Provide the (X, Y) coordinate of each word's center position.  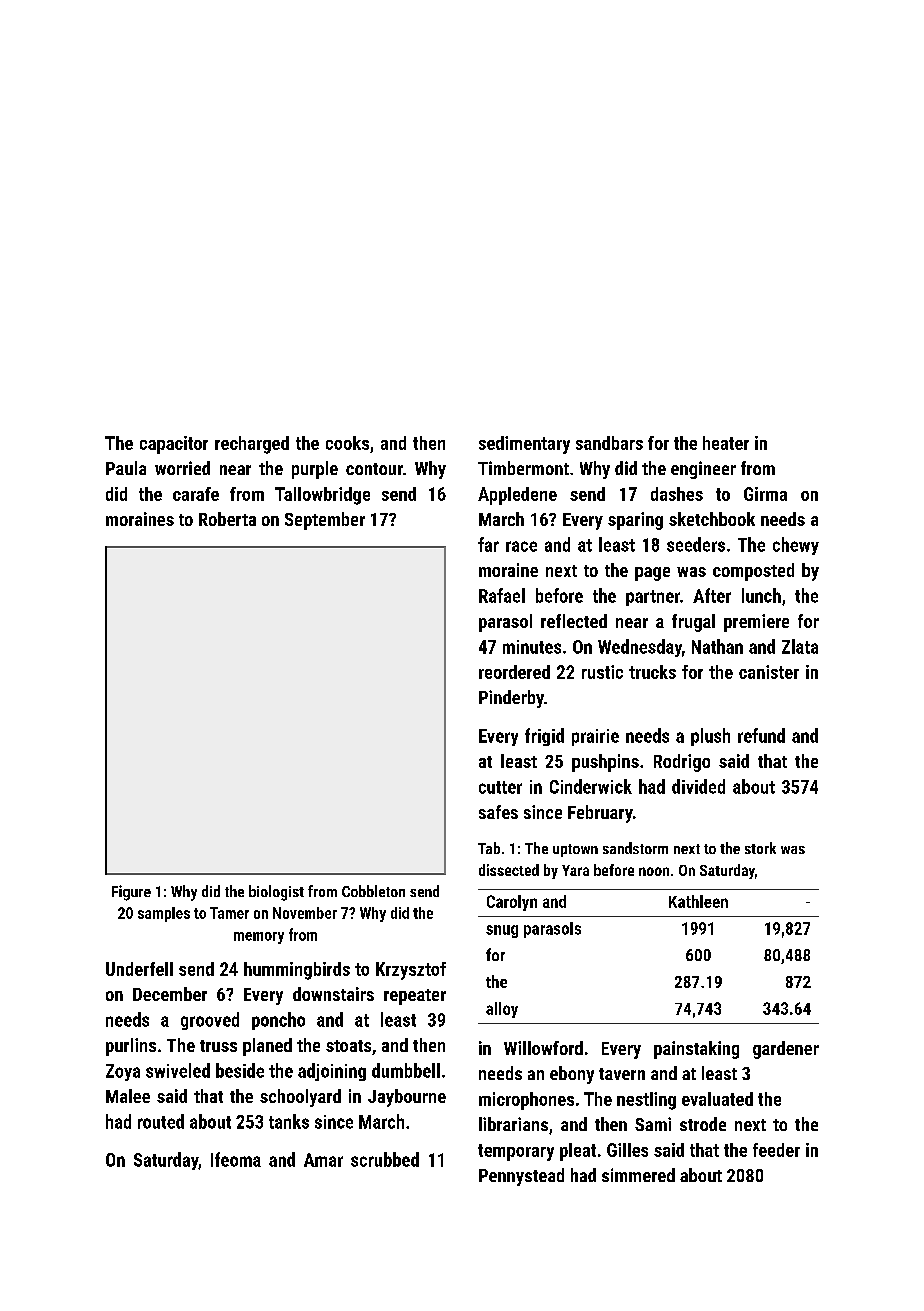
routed (161, 1121)
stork (760, 848)
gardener (786, 1050)
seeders (696, 544)
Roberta (227, 519)
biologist (276, 893)
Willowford (543, 1048)
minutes (532, 647)
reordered (514, 672)
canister (769, 672)
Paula (126, 468)
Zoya (123, 1072)
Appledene (517, 496)
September (325, 521)
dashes (677, 494)
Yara (575, 870)
